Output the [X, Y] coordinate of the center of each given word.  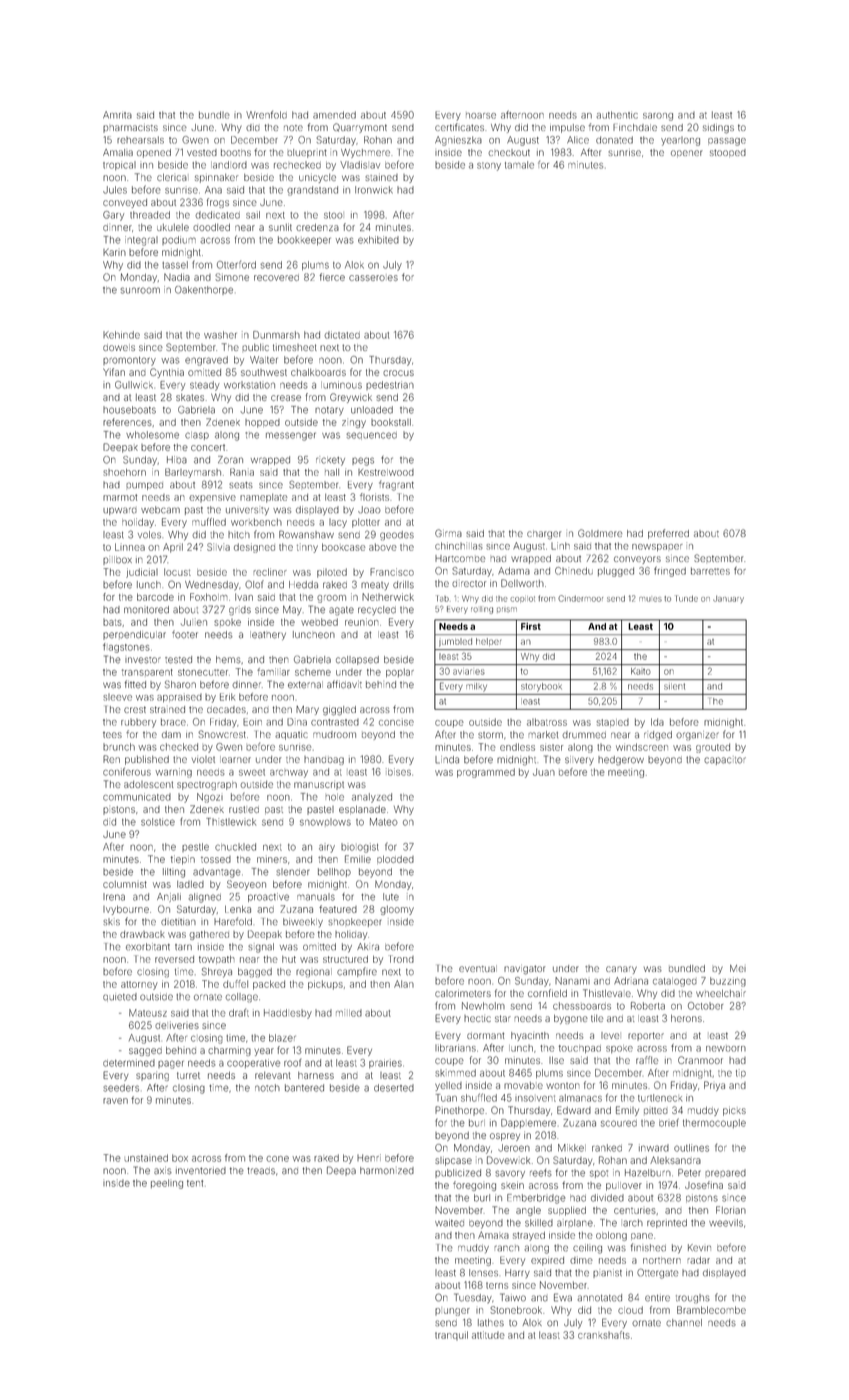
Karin [114, 252]
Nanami [572, 981]
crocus [398, 373]
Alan [404, 984]
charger [544, 535]
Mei [738, 968]
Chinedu [574, 571]
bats [112, 622]
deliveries [177, 1025]
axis [163, 1171]
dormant [485, 1035]
